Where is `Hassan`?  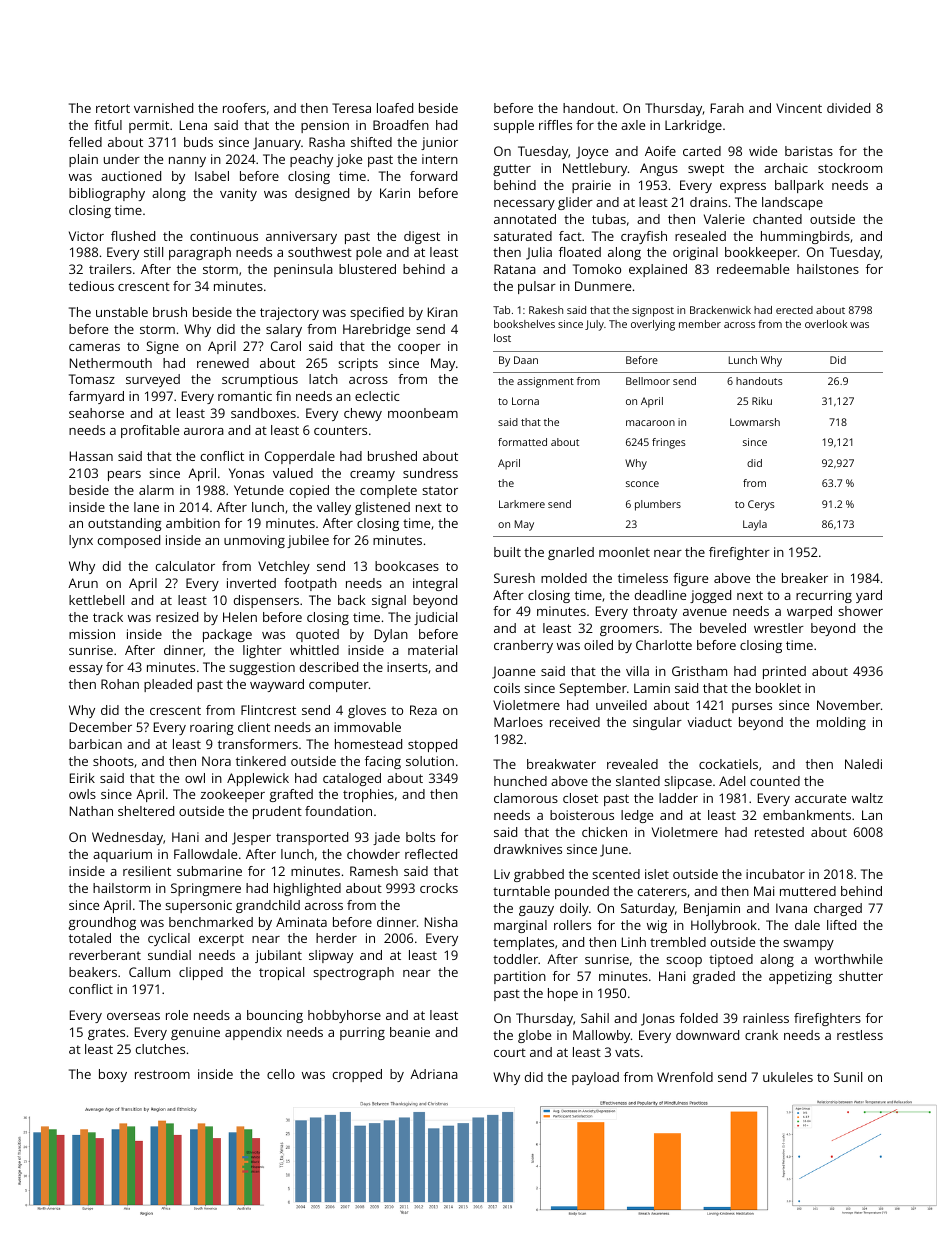 Hassan is located at coordinates (91, 456).
